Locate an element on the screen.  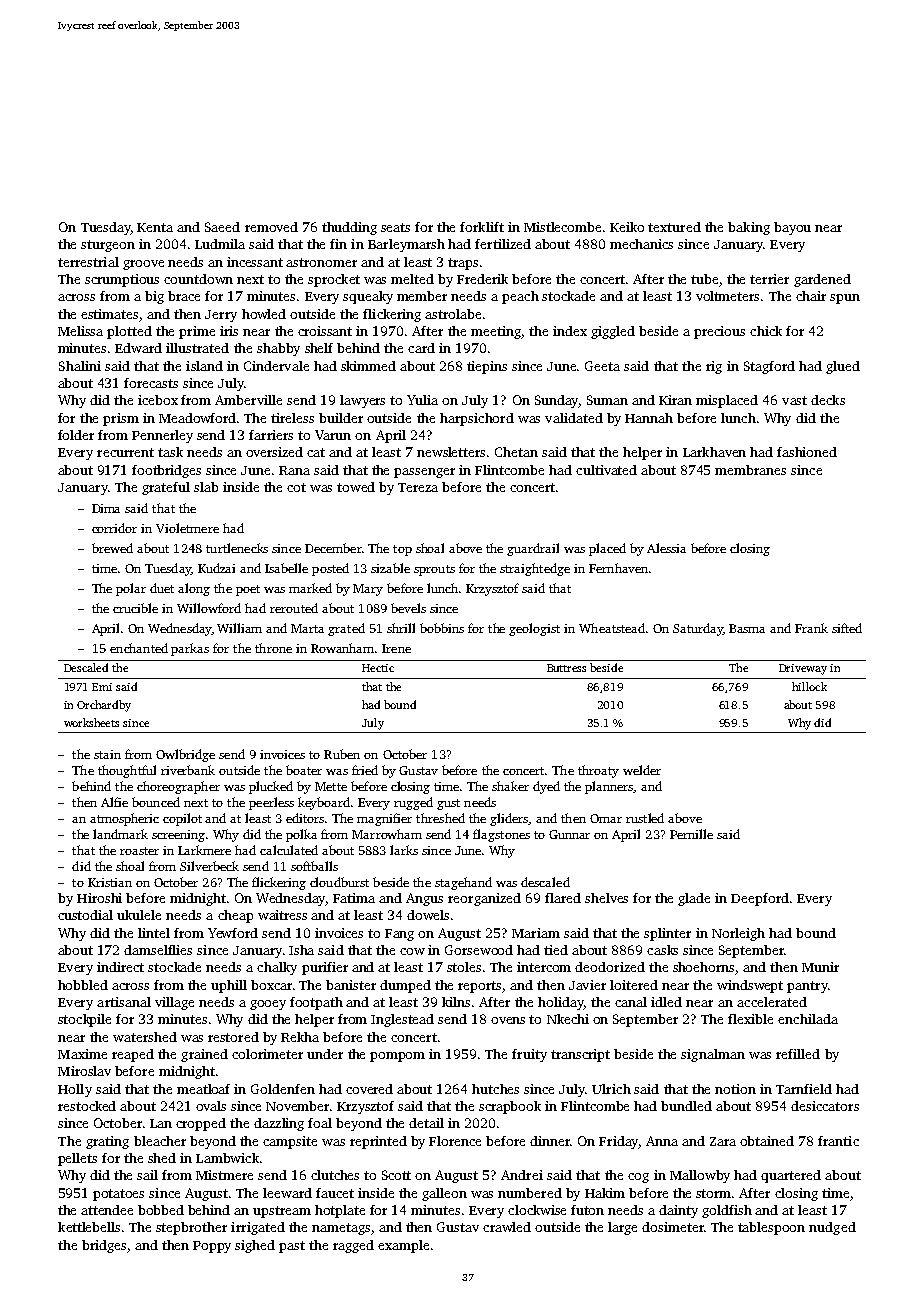
tied is located at coordinates (556, 950).
